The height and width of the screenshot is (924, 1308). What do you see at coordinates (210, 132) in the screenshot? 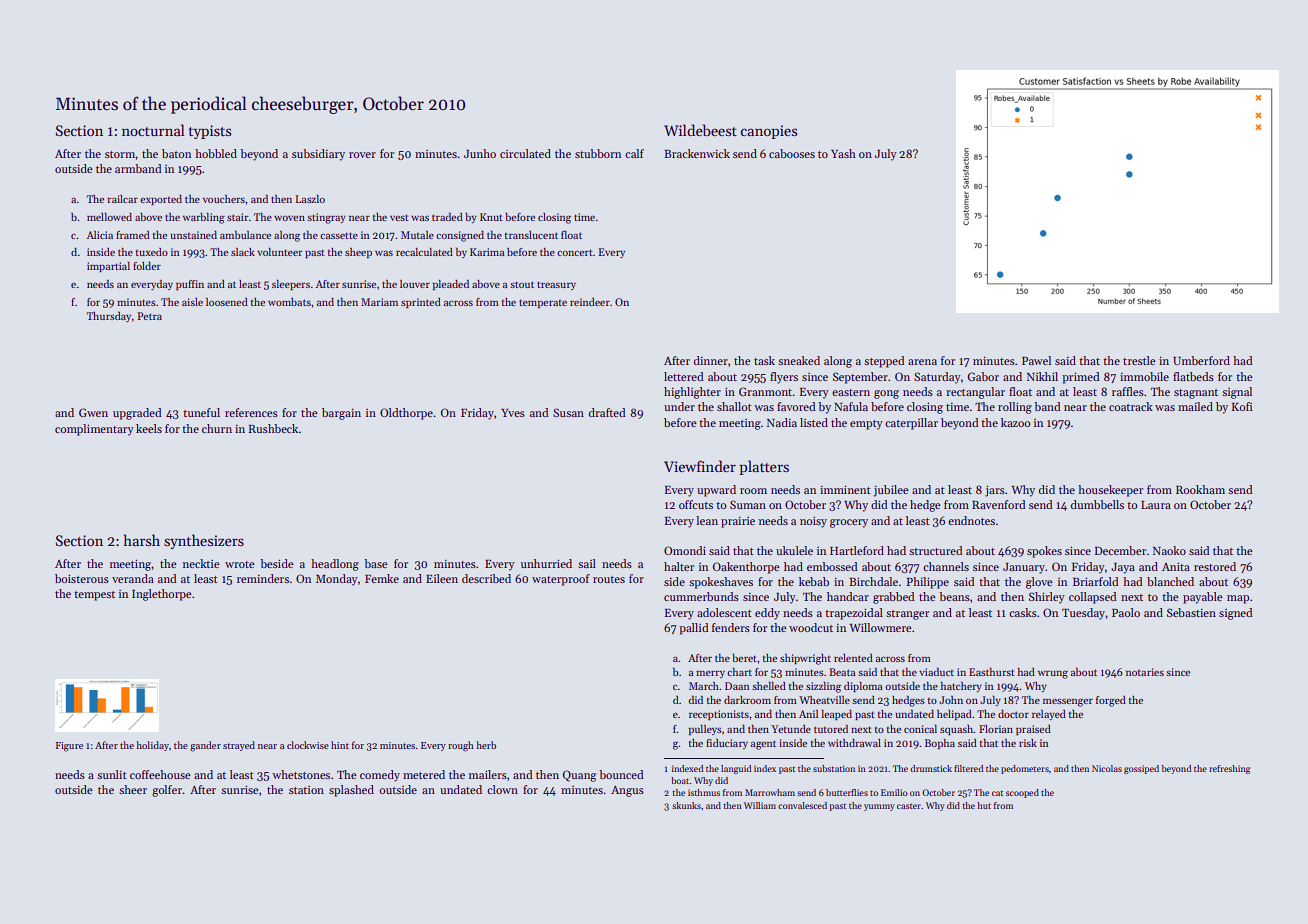
I see `typists` at bounding box center [210, 132].
